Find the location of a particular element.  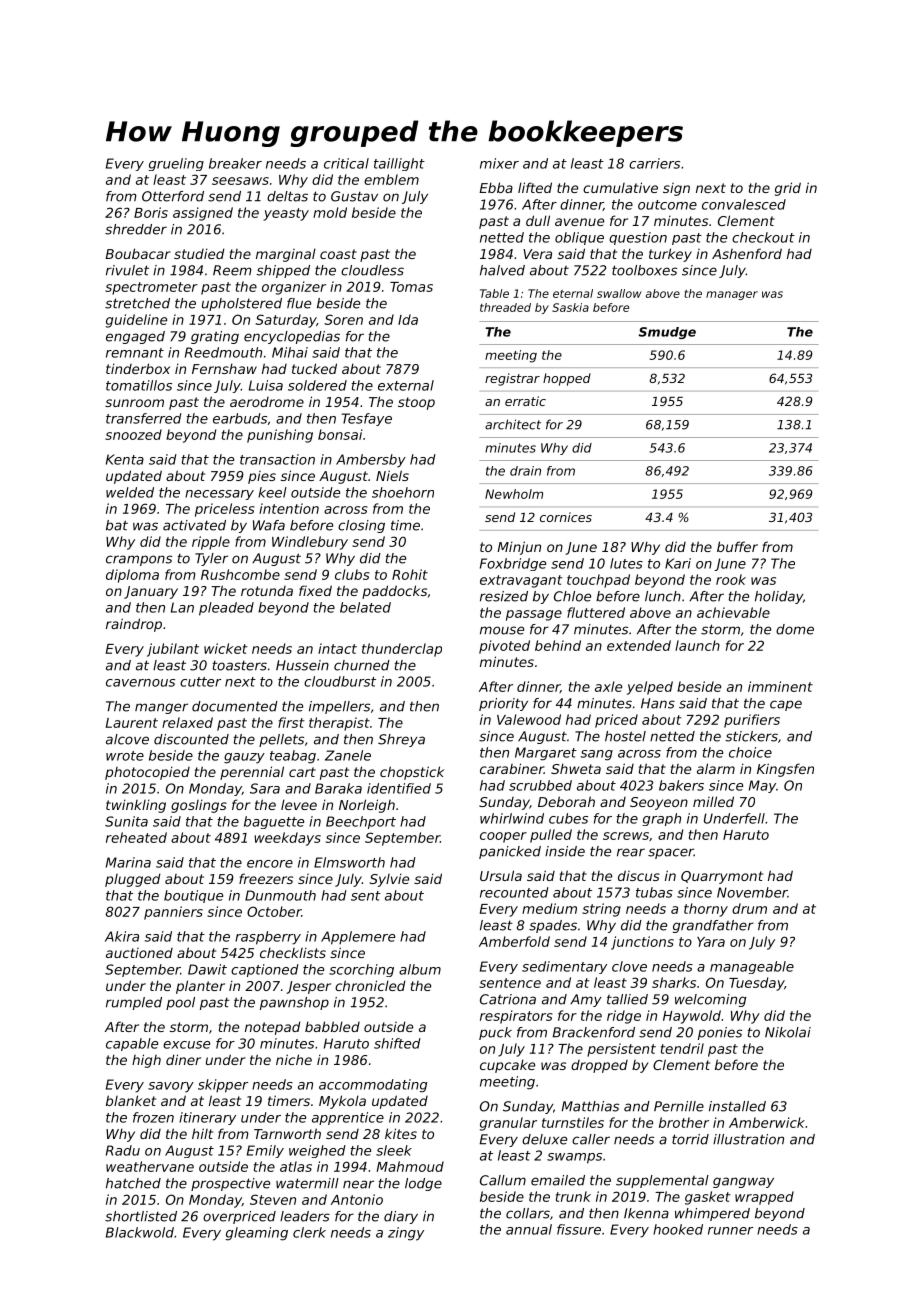

Blackwold is located at coordinates (140, 1232).
